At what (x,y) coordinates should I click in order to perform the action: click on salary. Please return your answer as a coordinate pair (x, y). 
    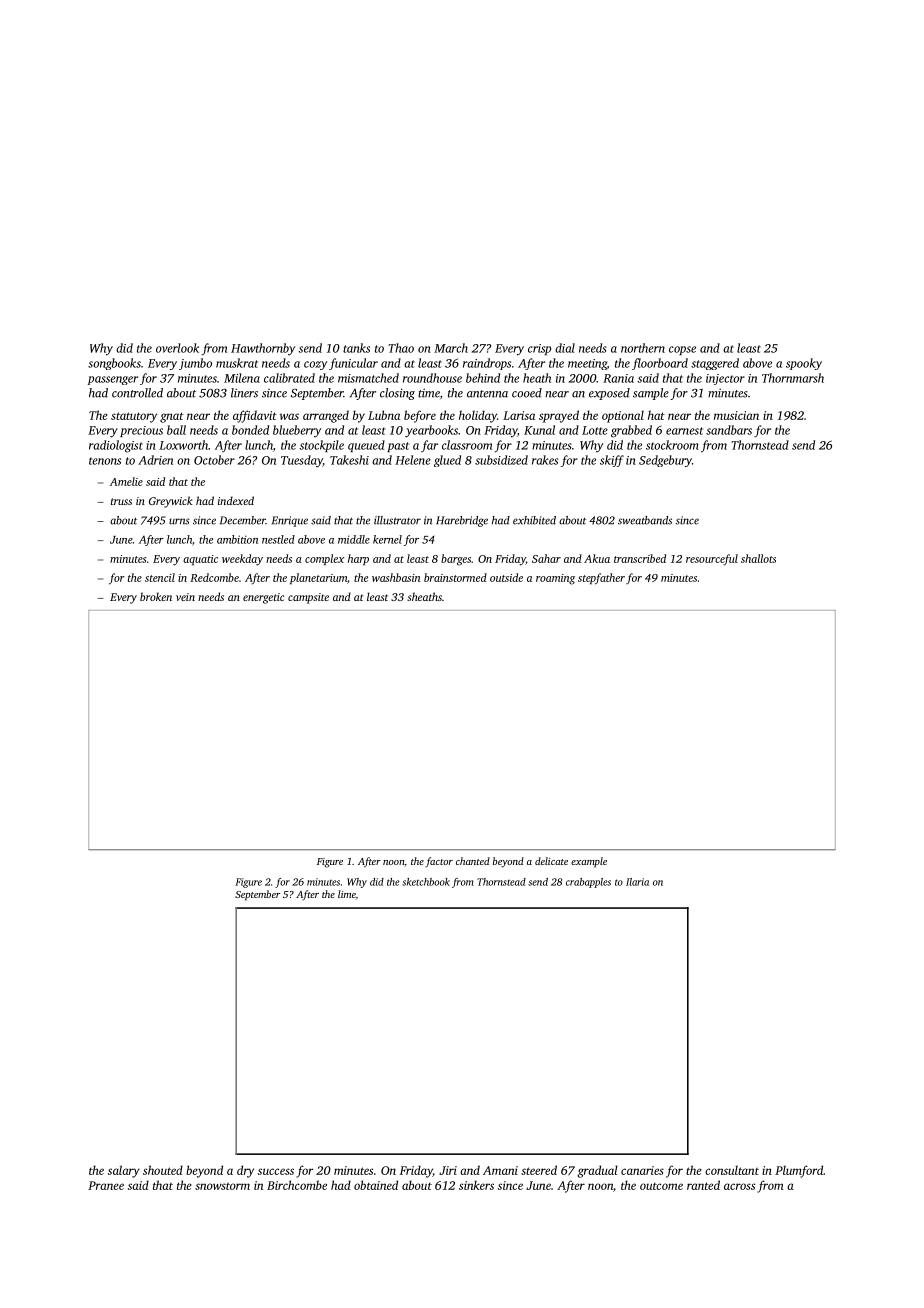
    Looking at the image, I should click on (124, 1171).
